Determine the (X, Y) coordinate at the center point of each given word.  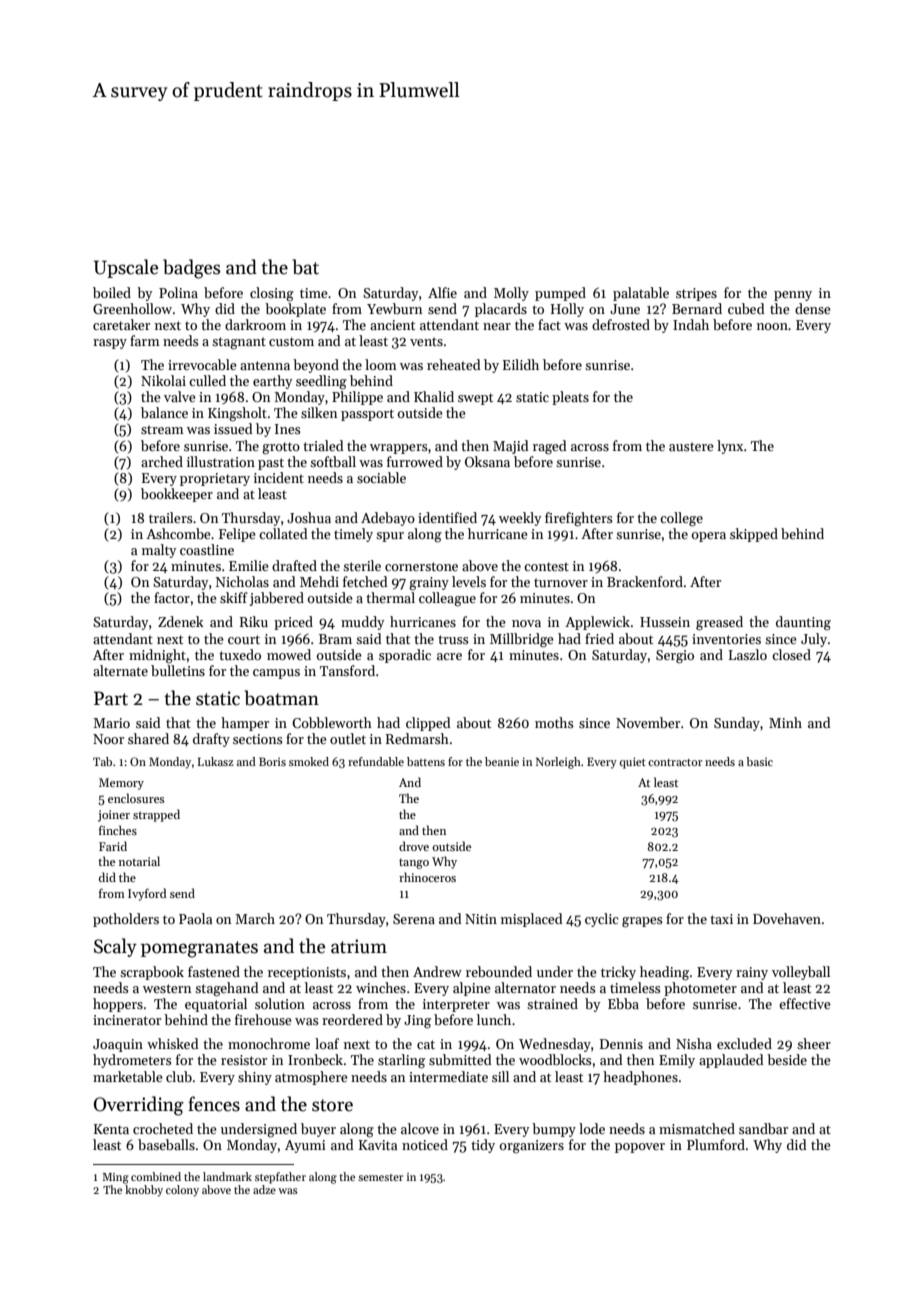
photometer (700, 989)
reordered (352, 1019)
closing (272, 294)
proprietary (215, 479)
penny (793, 296)
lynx (730, 447)
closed (791, 654)
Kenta (111, 1129)
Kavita (378, 1145)
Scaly (115, 947)
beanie (502, 761)
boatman (281, 698)
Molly (511, 294)
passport (367, 415)
